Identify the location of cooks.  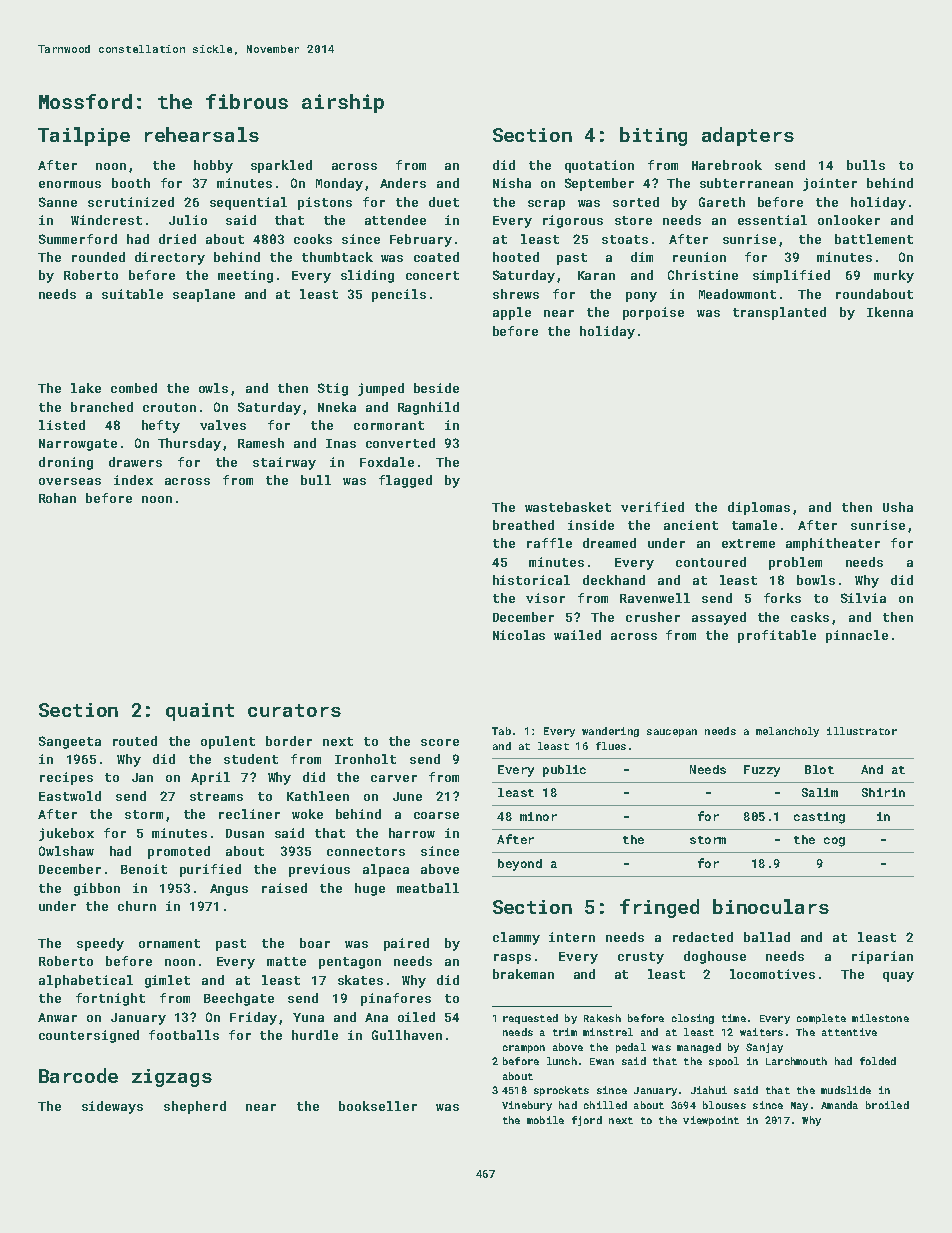
(313, 239).
